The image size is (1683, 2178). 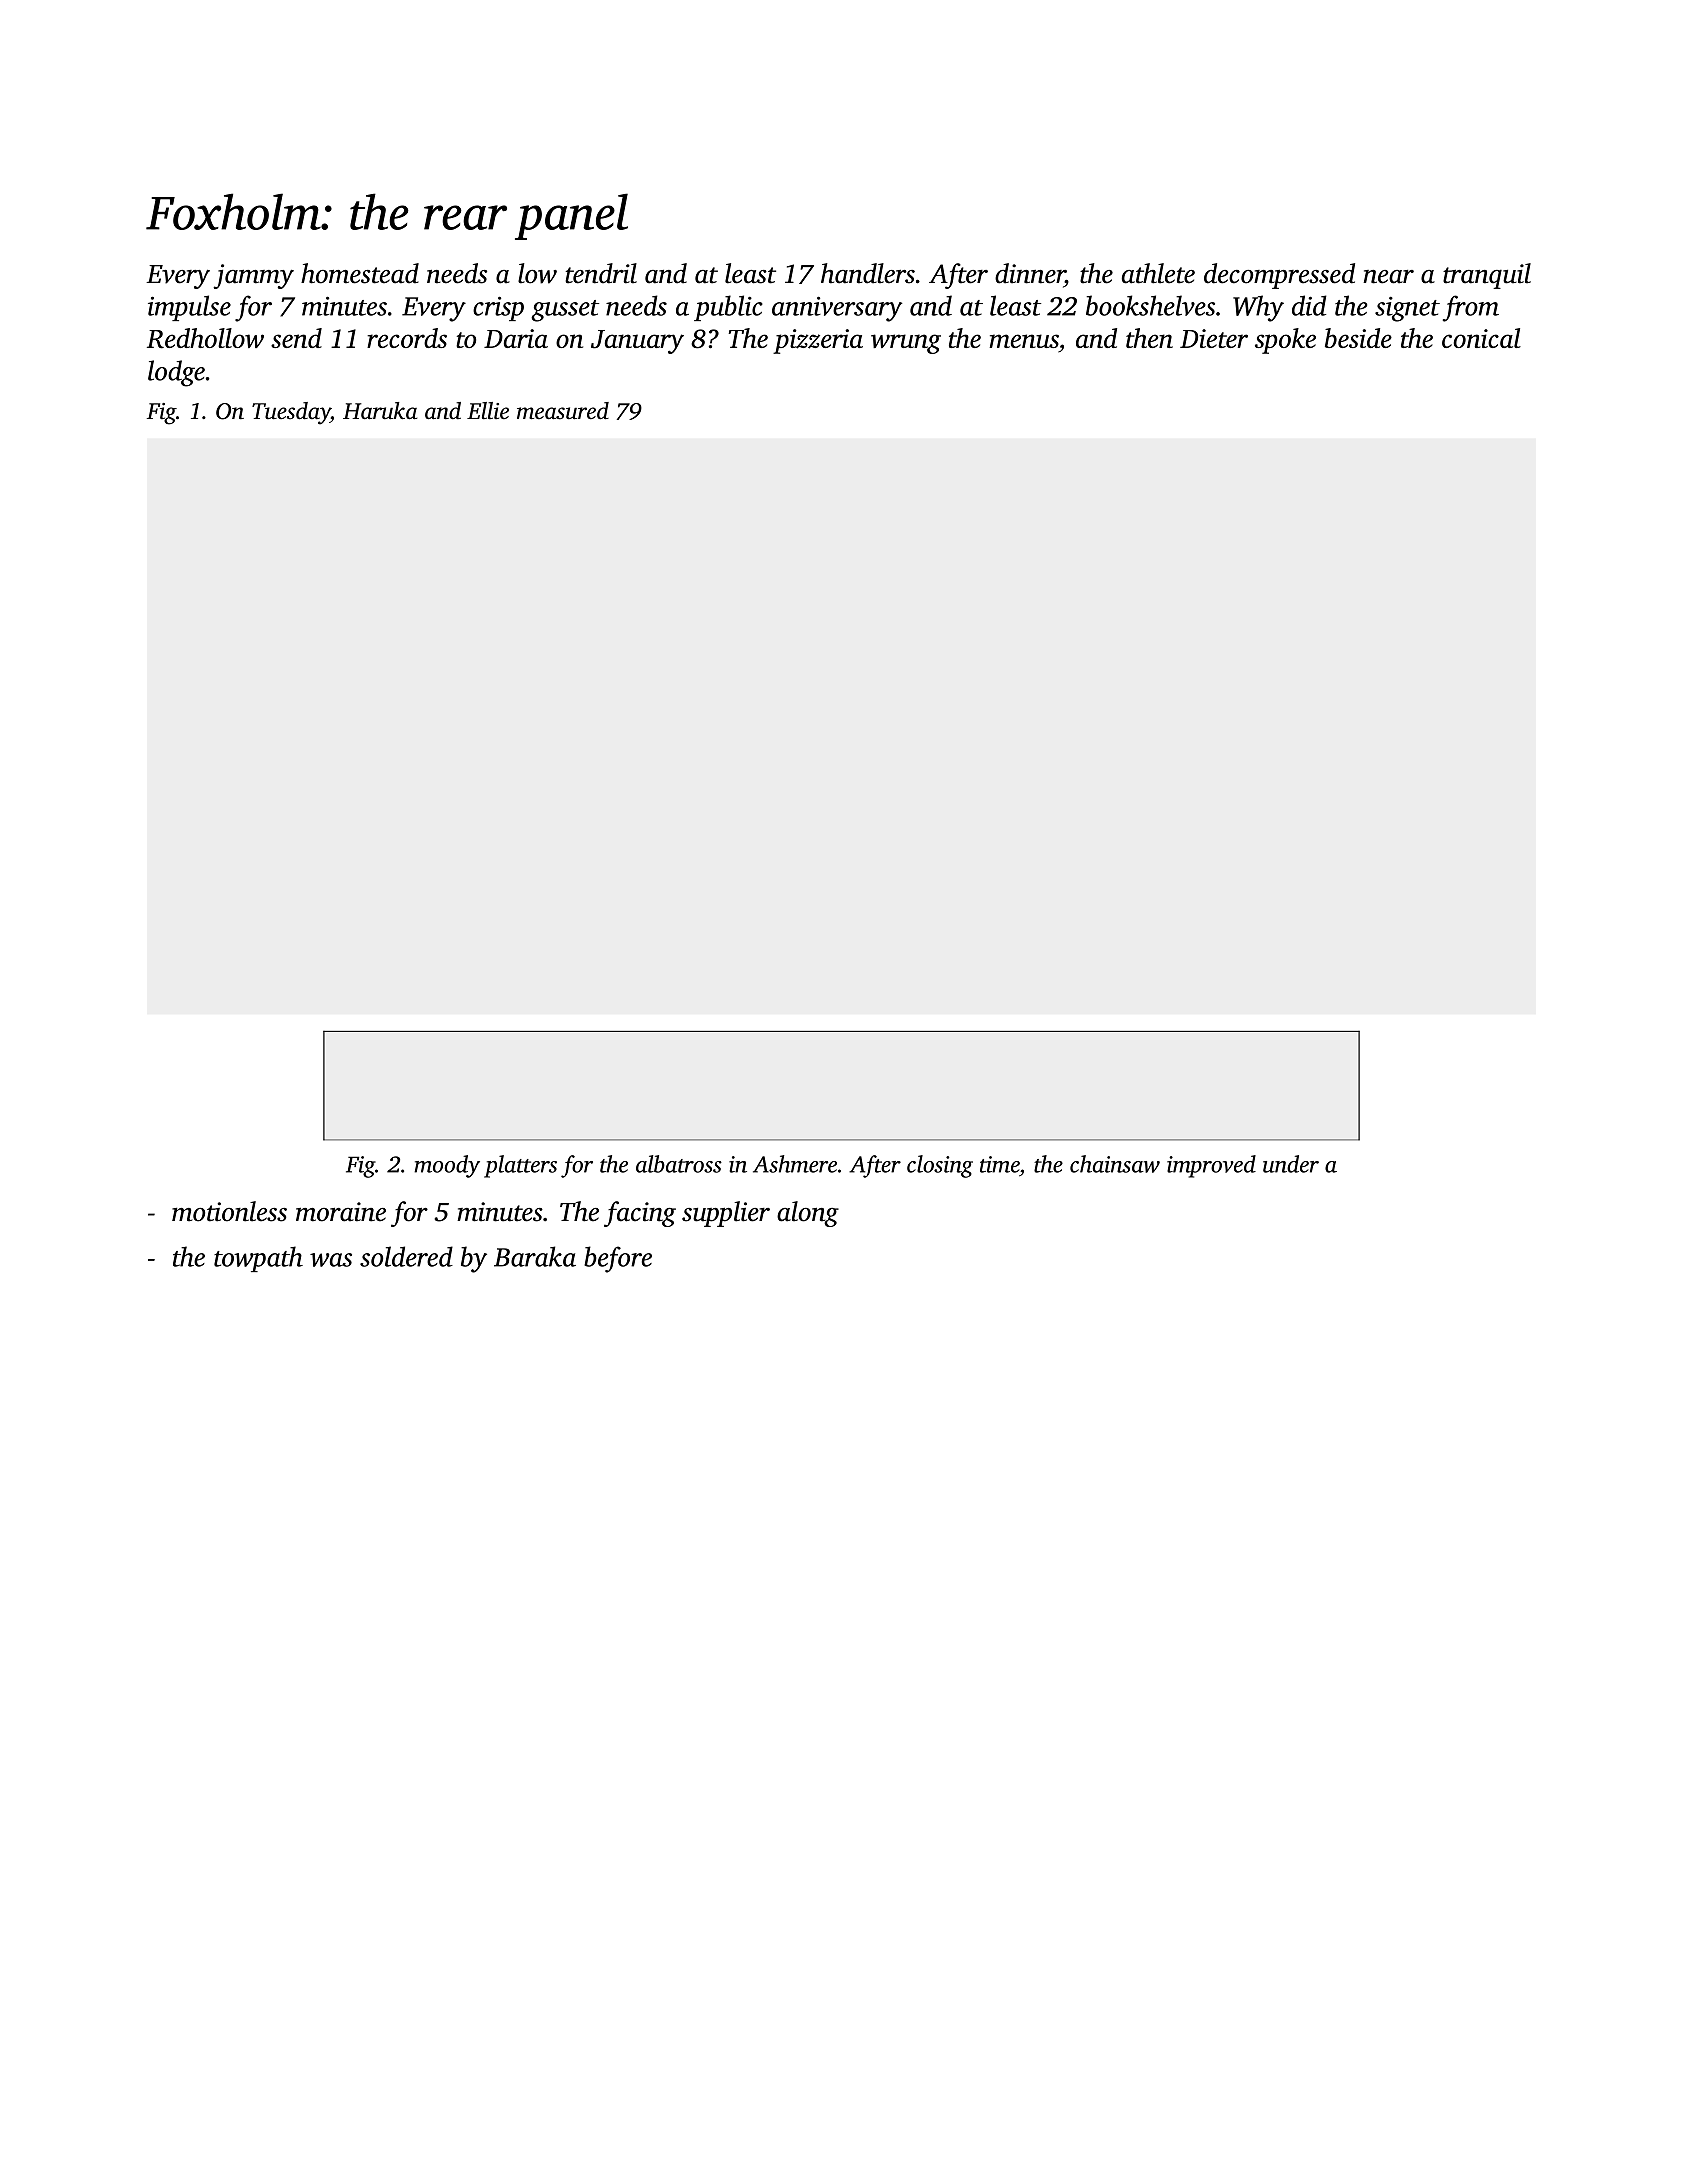 What do you see at coordinates (447, 1166) in the screenshot?
I see `moody` at bounding box center [447, 1166].
